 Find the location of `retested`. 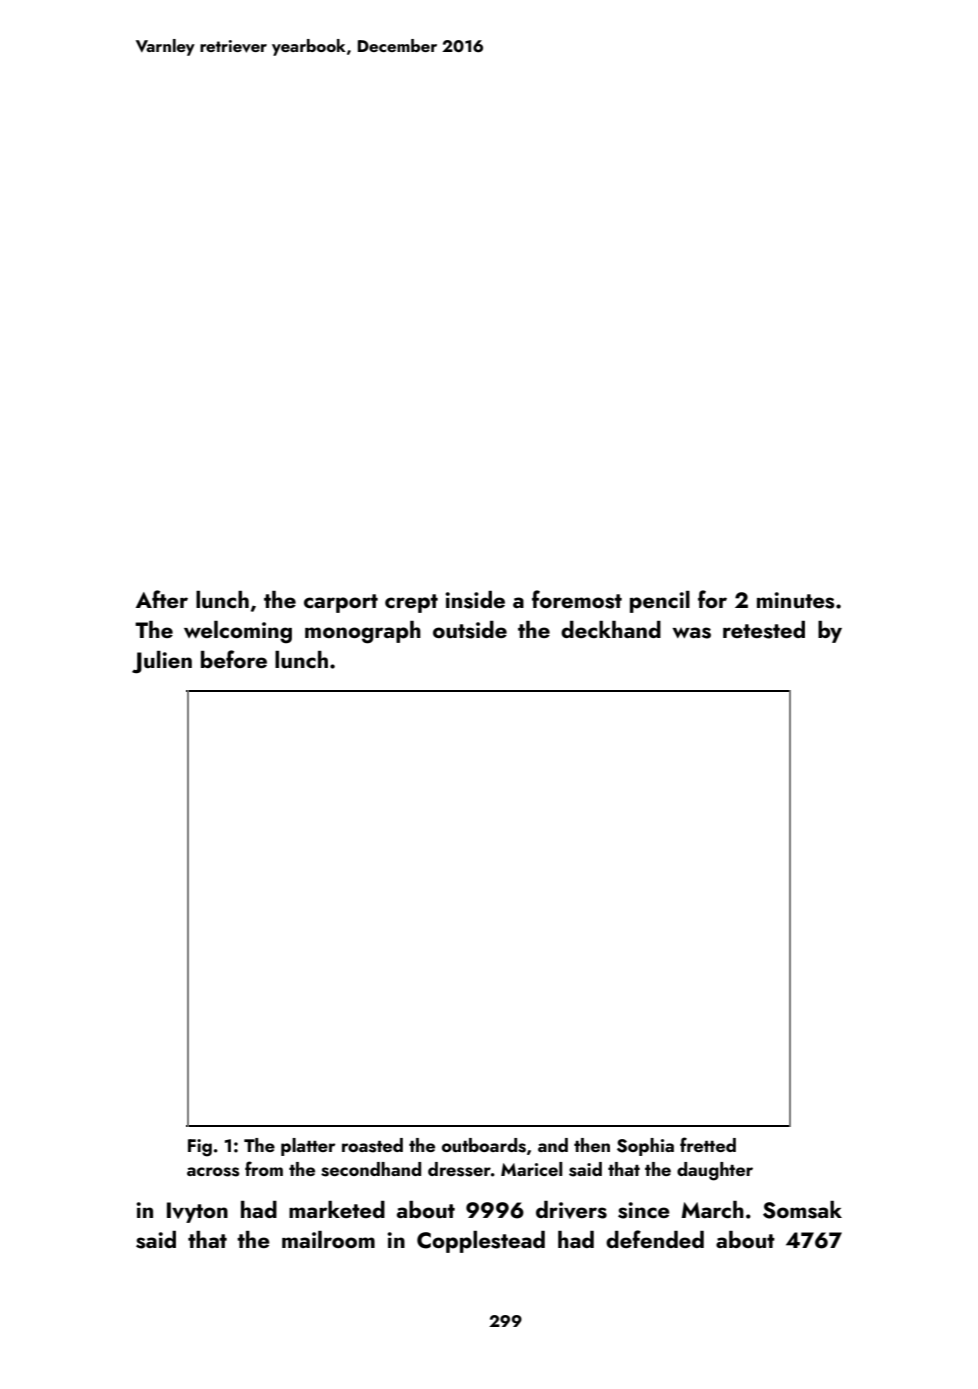

retested is located at coordinates (764, 630).
